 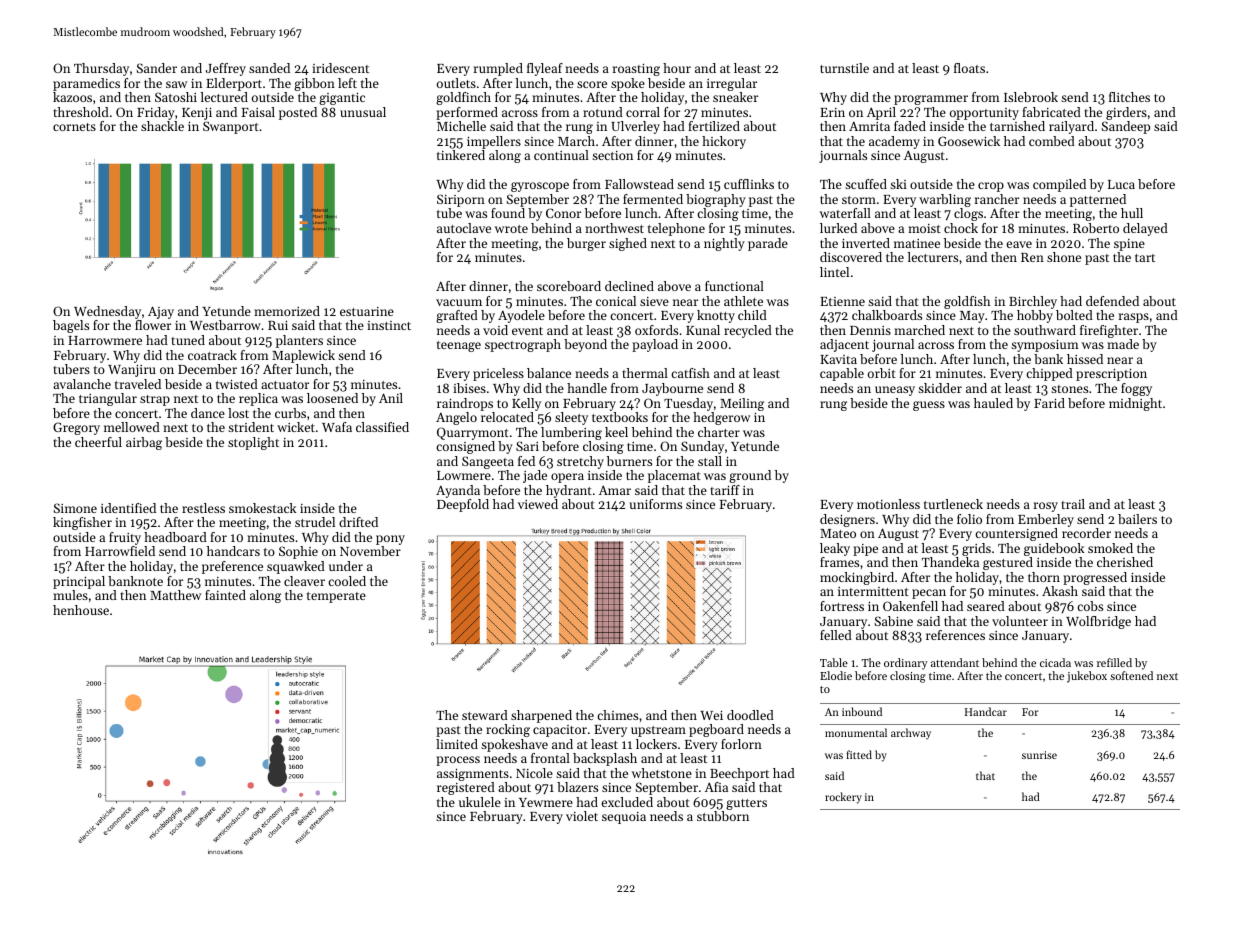 What do you see at coordinates (498, 69) in the screenshot?
I see `rumpled` at bounding box center [498, 69].
